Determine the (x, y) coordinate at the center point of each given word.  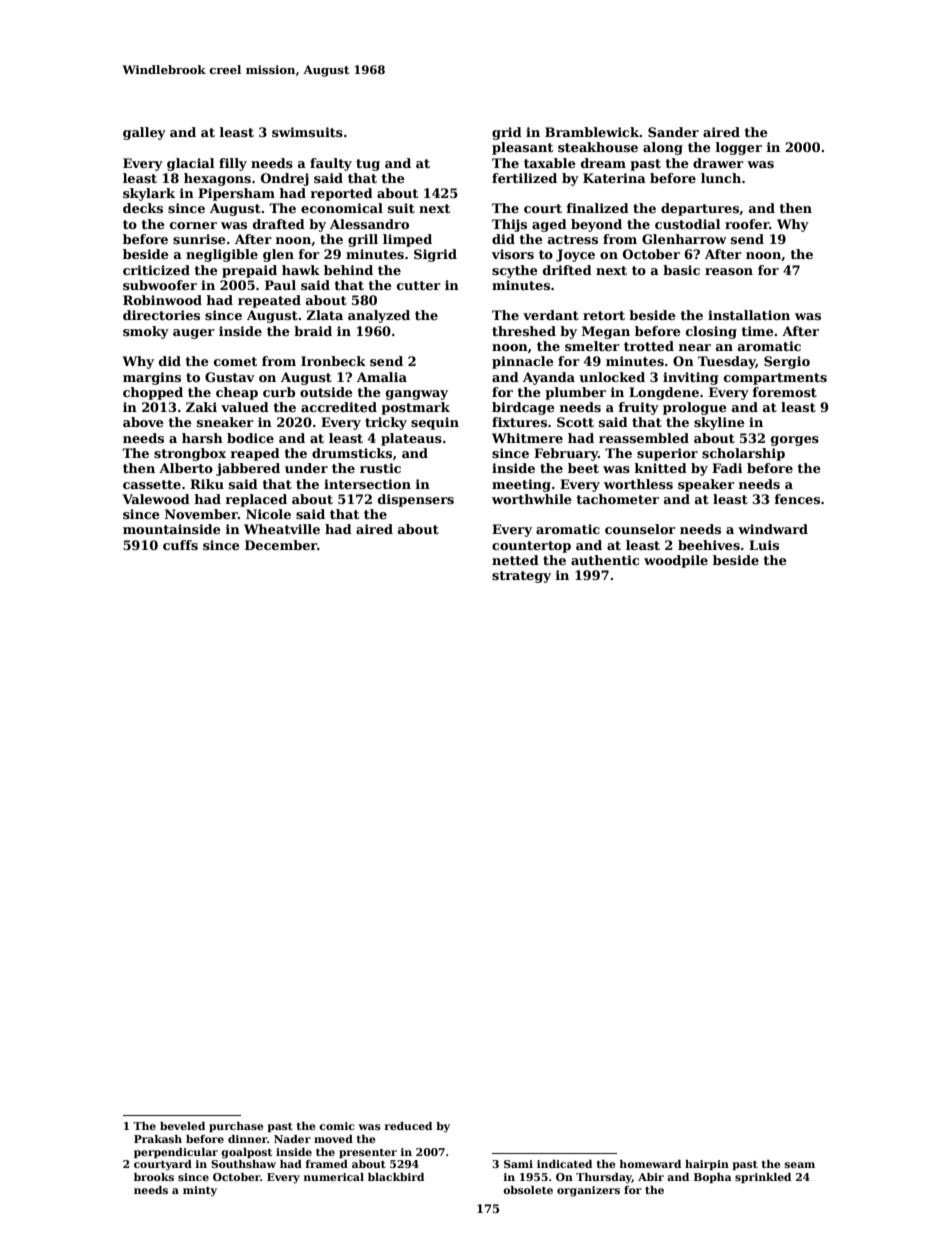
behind (348, 270)
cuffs (180, 545)
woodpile (676, 561)
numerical (334, 1177)
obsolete (528, 1190)
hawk (301, 270)
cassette (152, 484)
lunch (721, 178)
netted (515, 560)
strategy (521, 577)
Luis (764, 545)
